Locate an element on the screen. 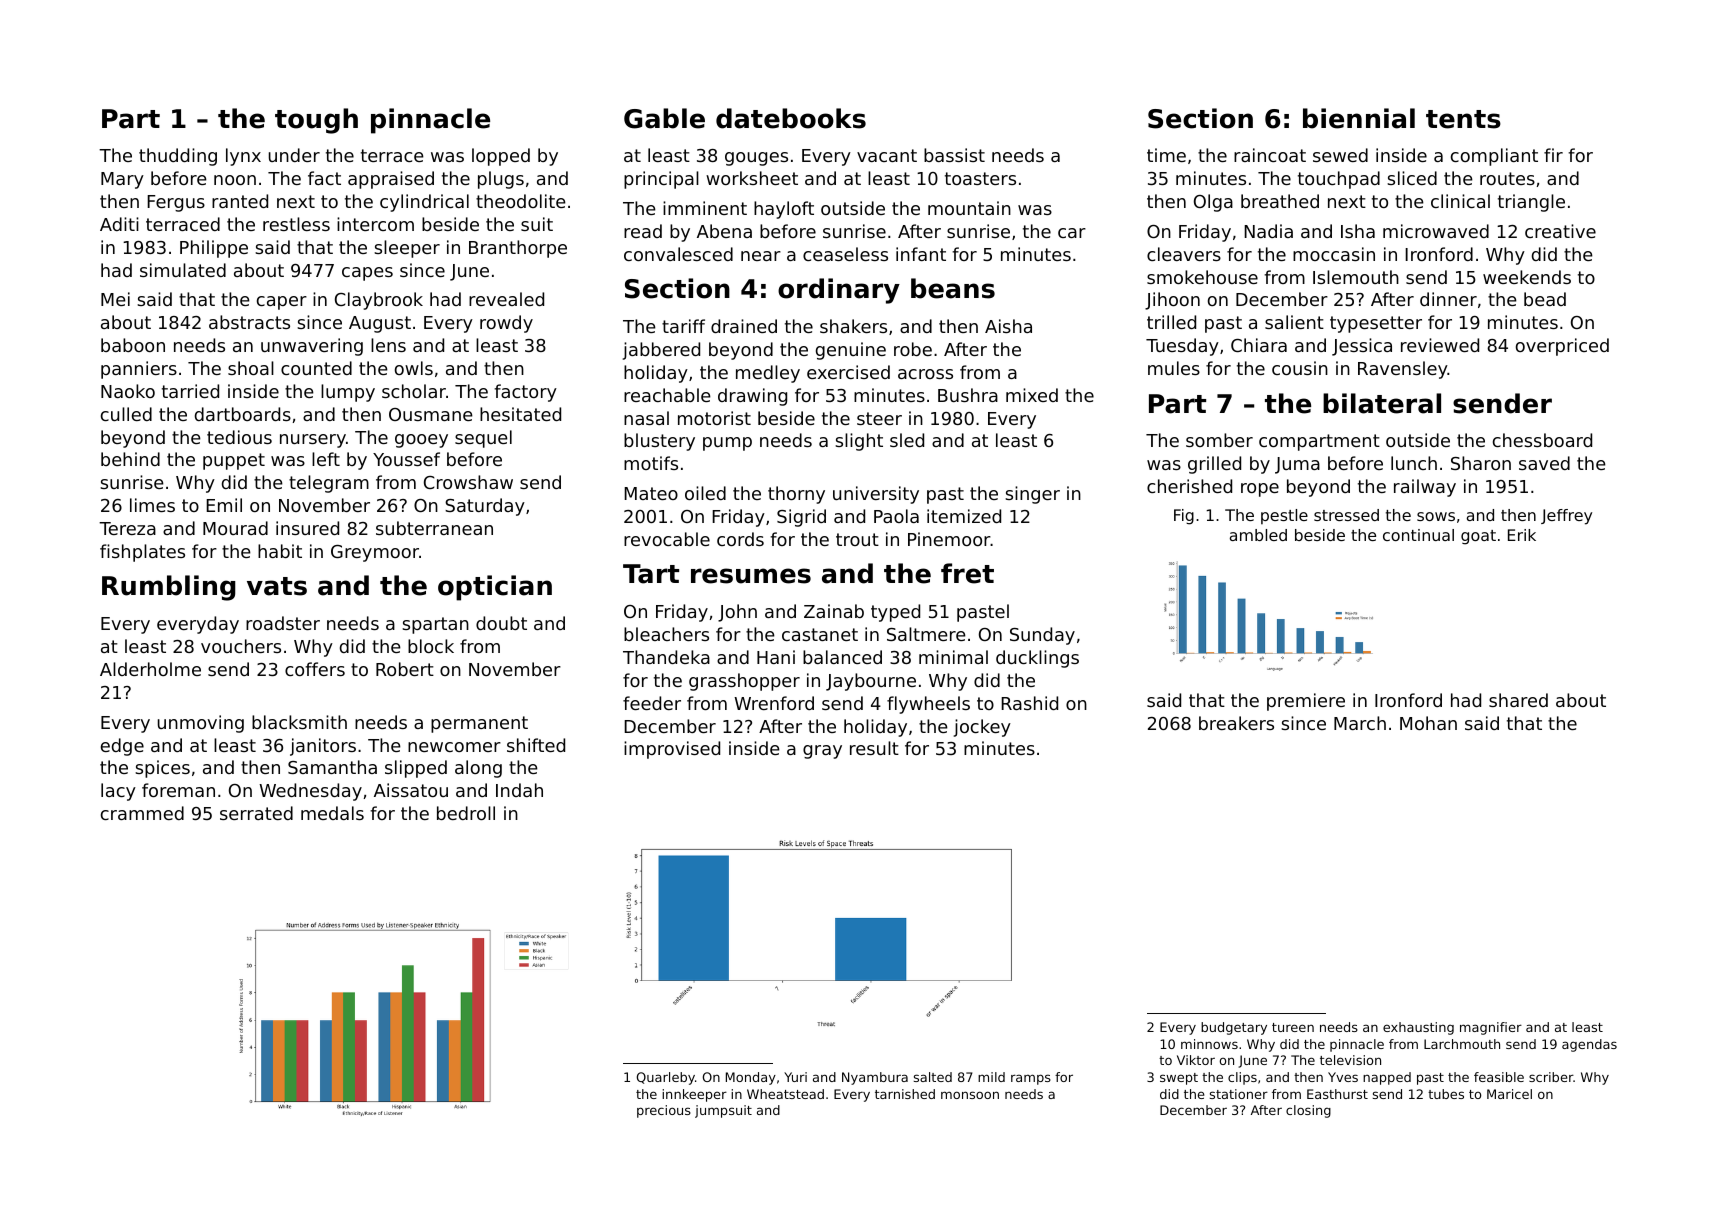  coffers is located at coordinates (315, 669).
